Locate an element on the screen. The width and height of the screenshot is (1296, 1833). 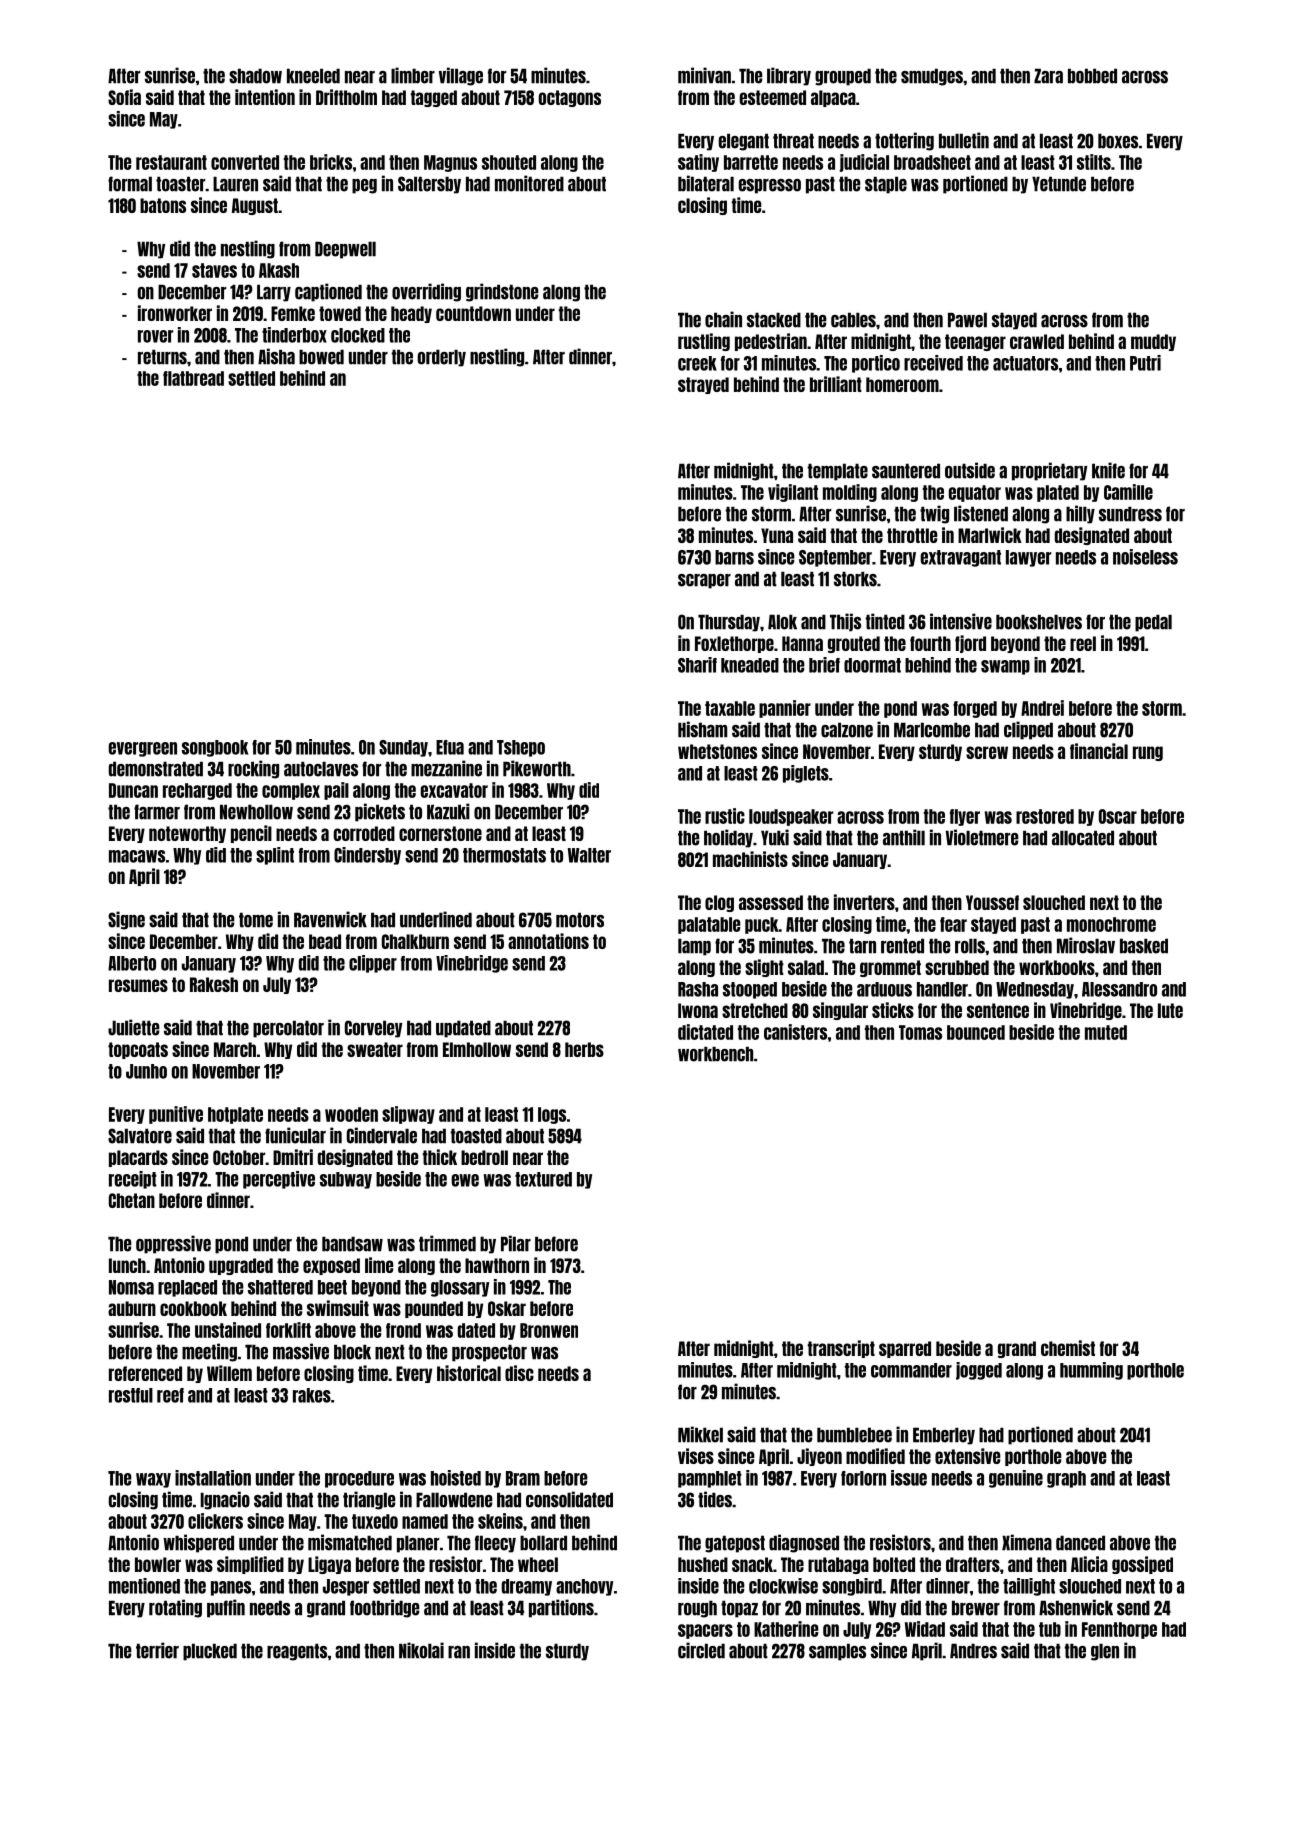
Aisha is located at coordinates (276, 356).
